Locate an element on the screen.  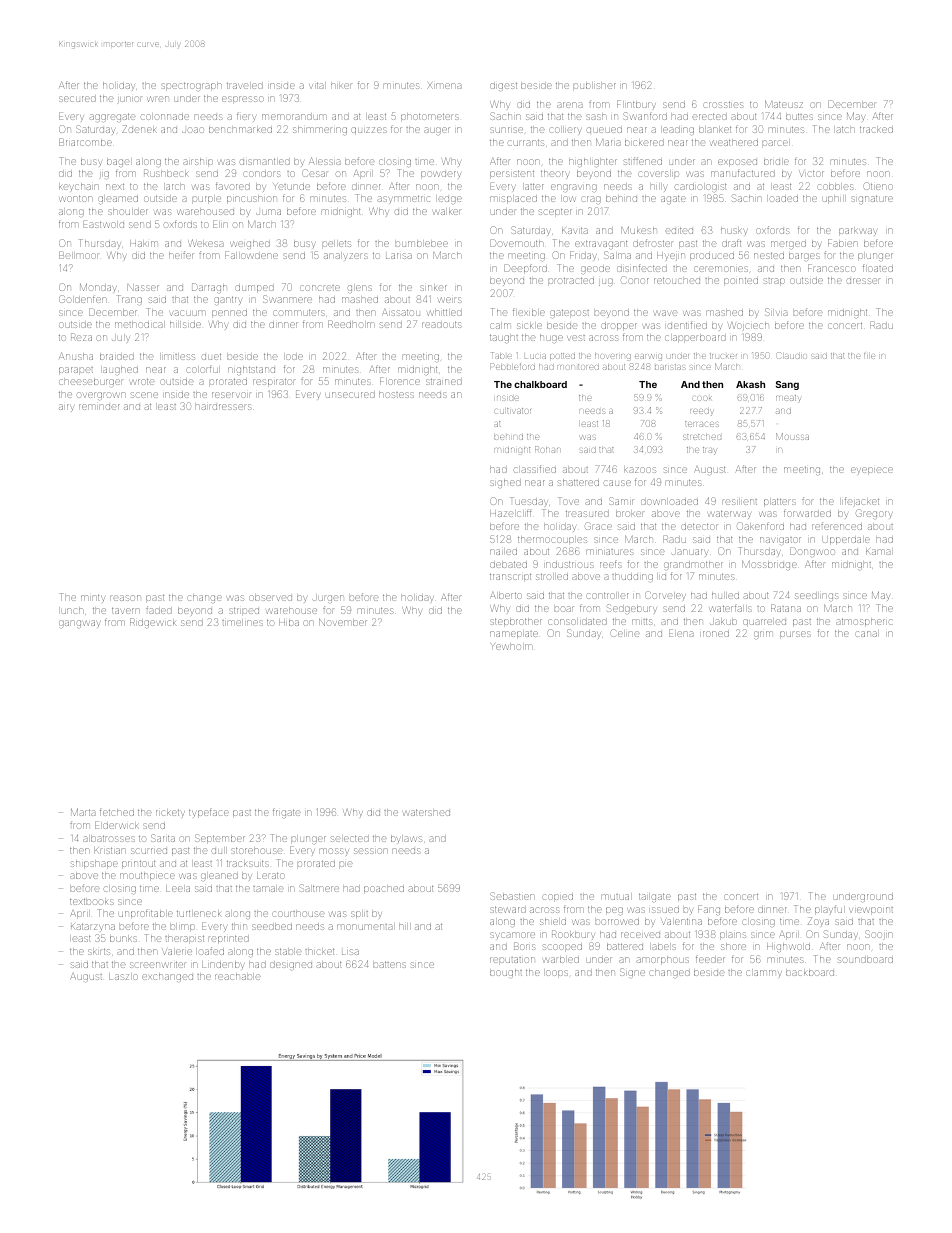
Fang is located at coordinates (709, 910).
